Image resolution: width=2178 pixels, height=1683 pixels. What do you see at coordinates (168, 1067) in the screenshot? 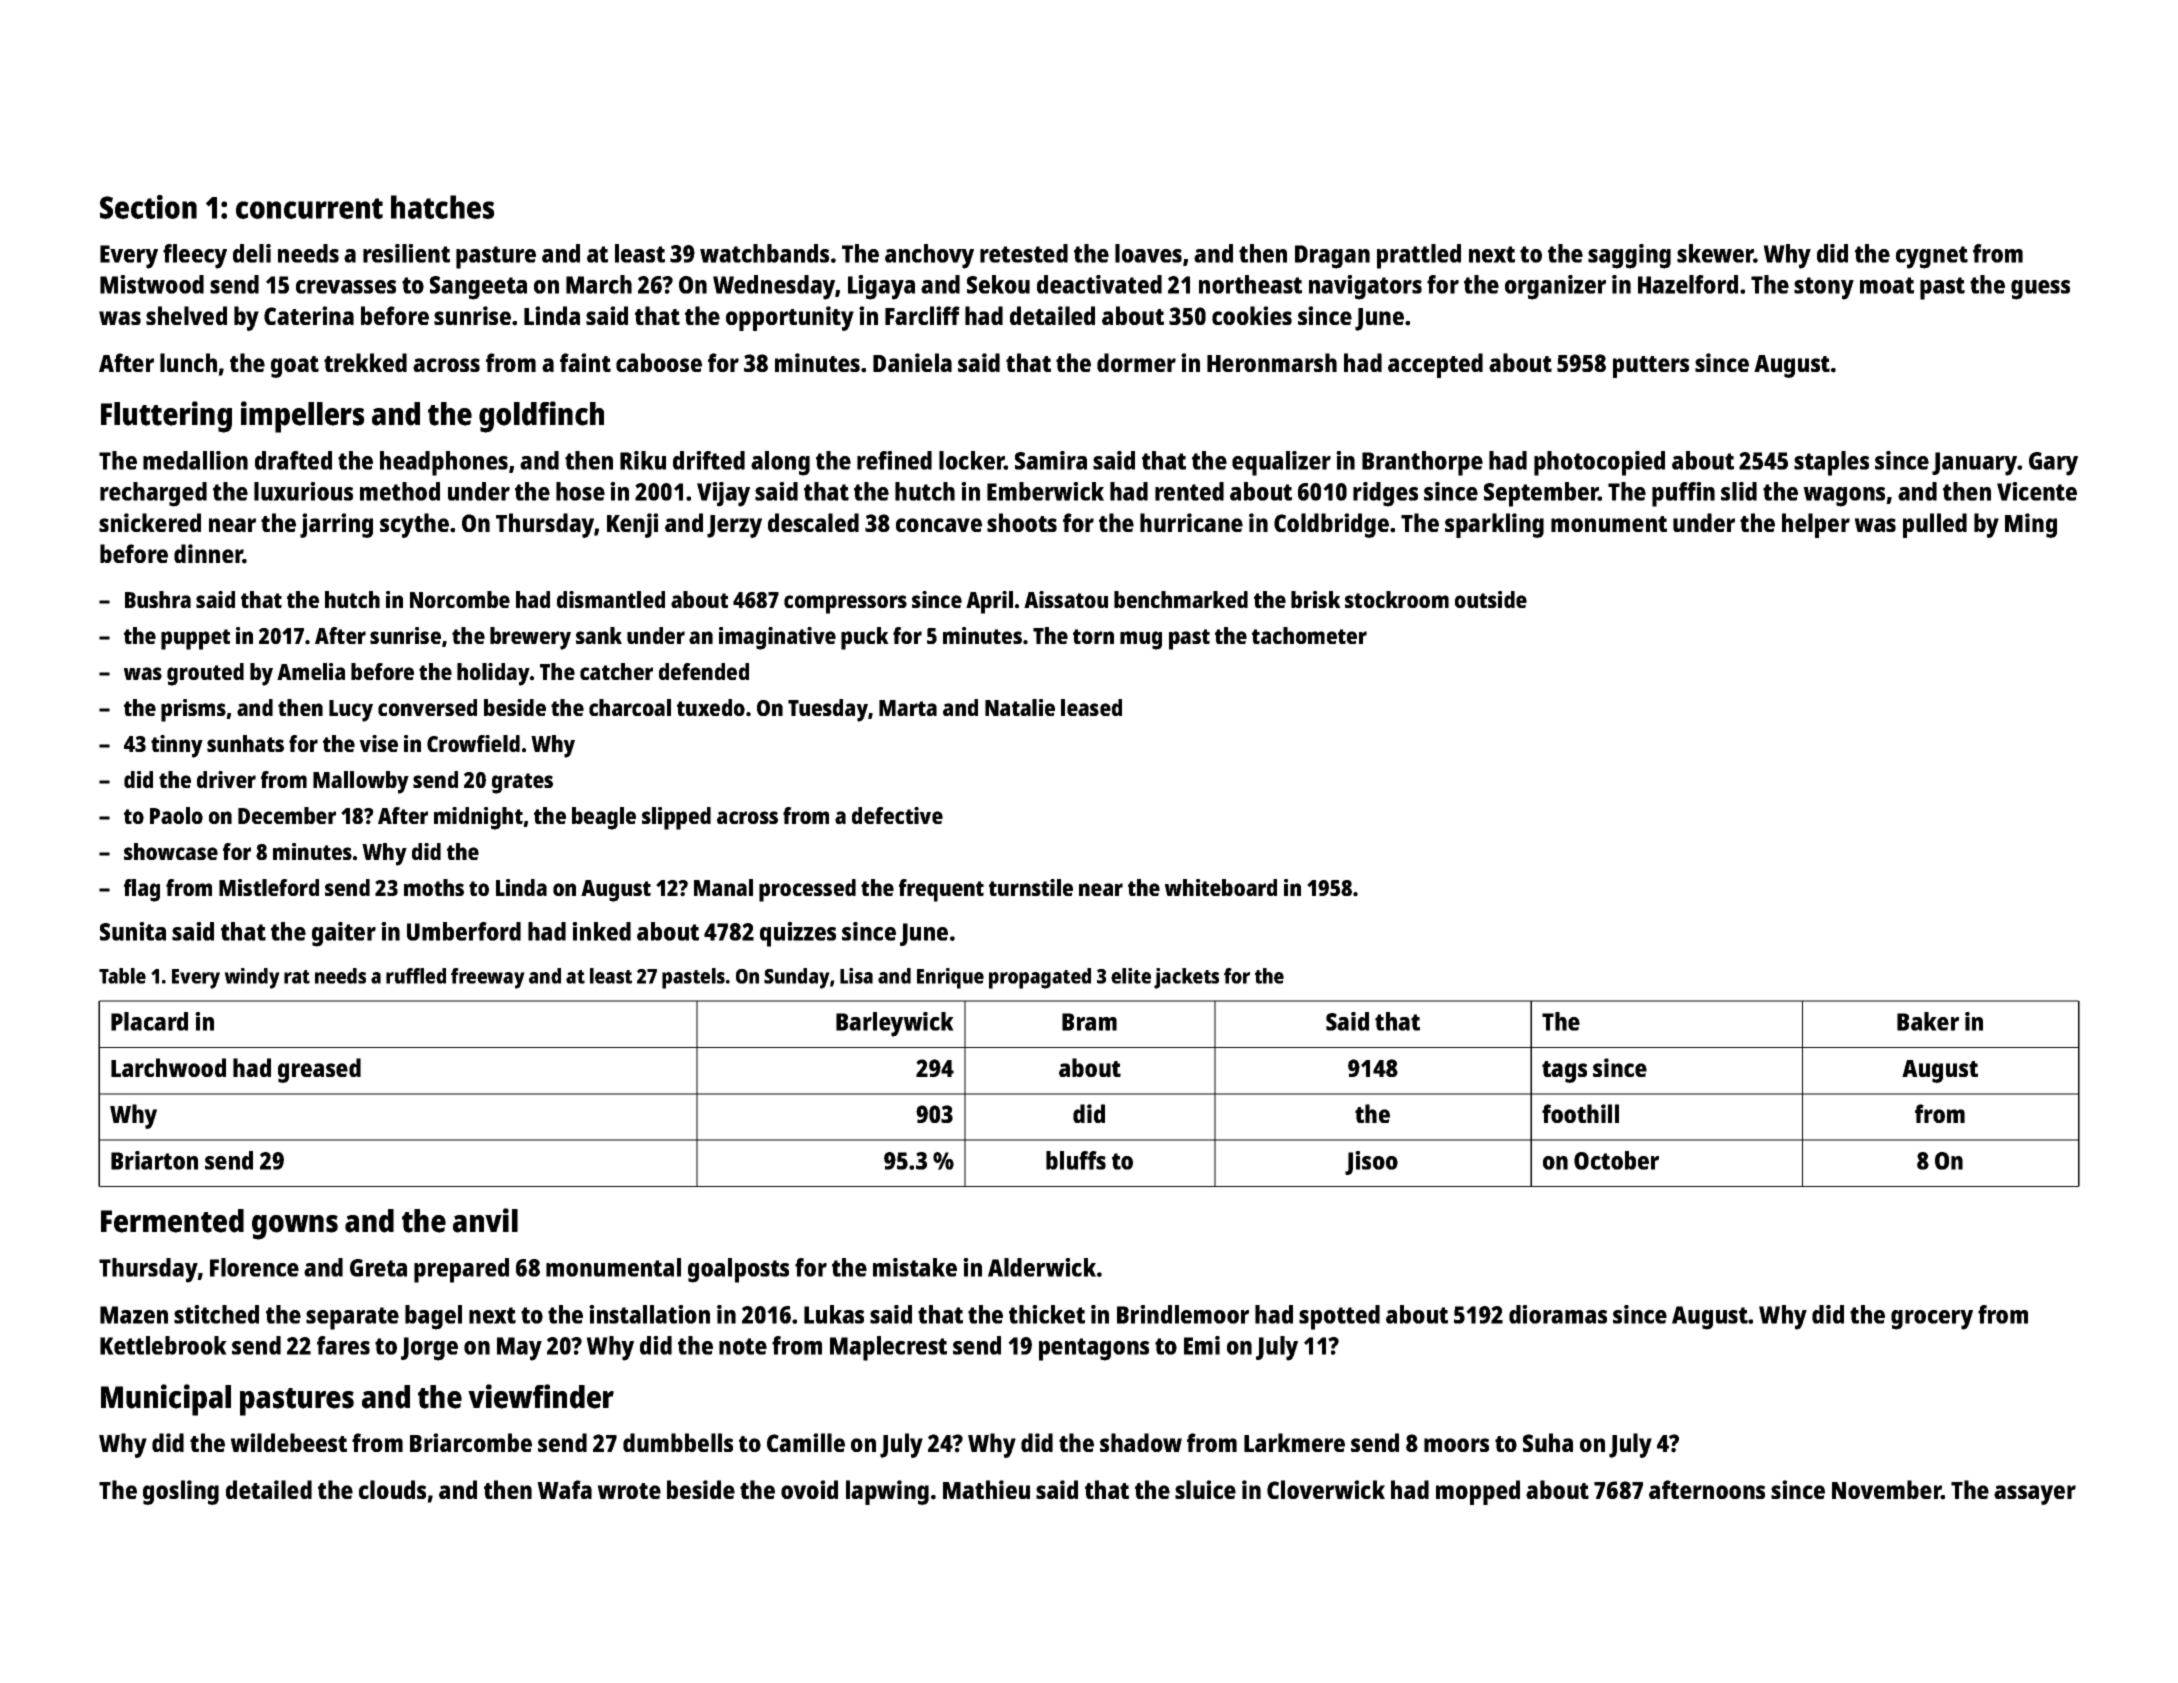
I see `Larchwood` at bounding box center [168, 1067].
